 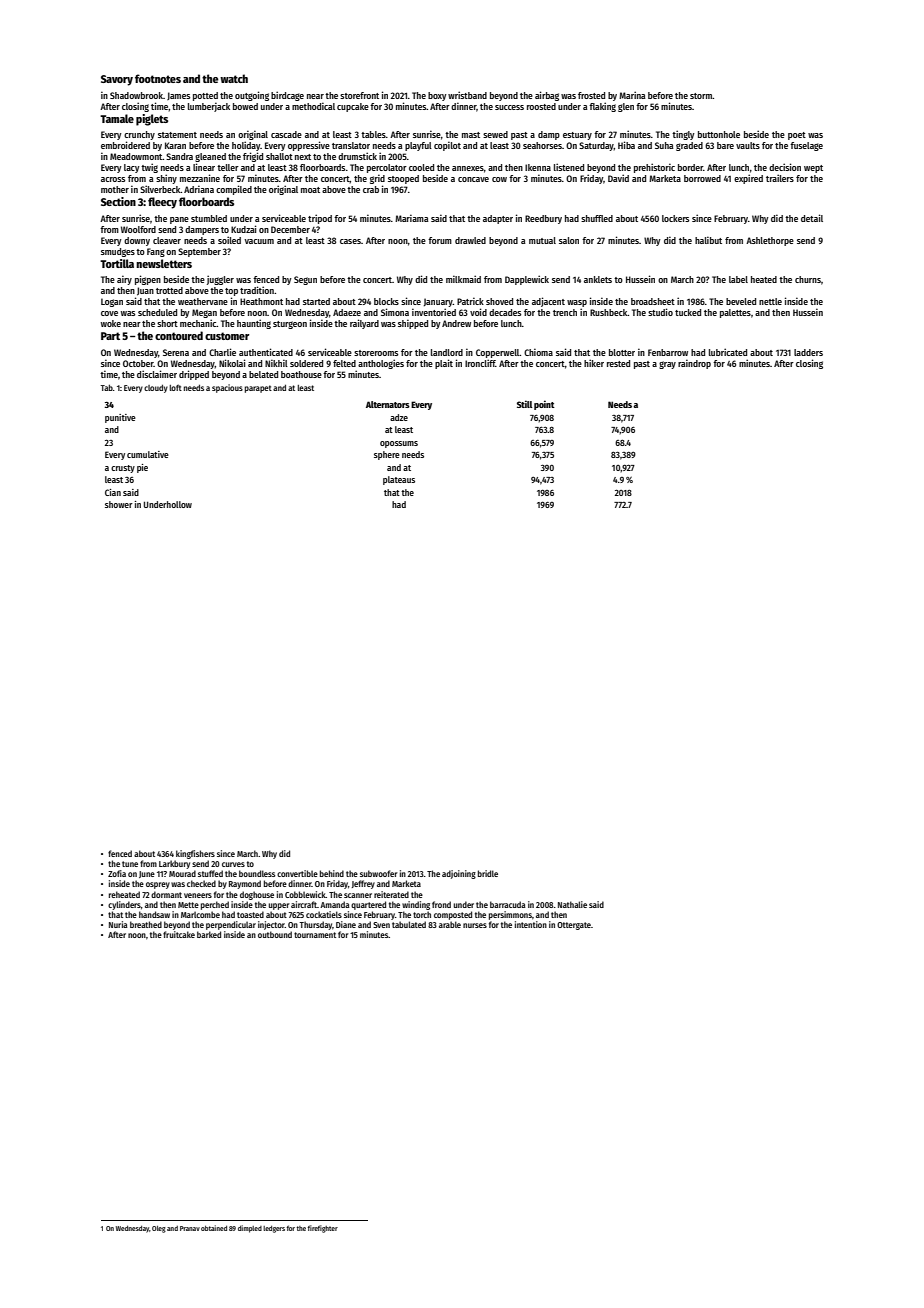 What do you see at coordinates (572, 904) in the screenshot?
I see `Nathalie` at bounding box center [572, 904].
